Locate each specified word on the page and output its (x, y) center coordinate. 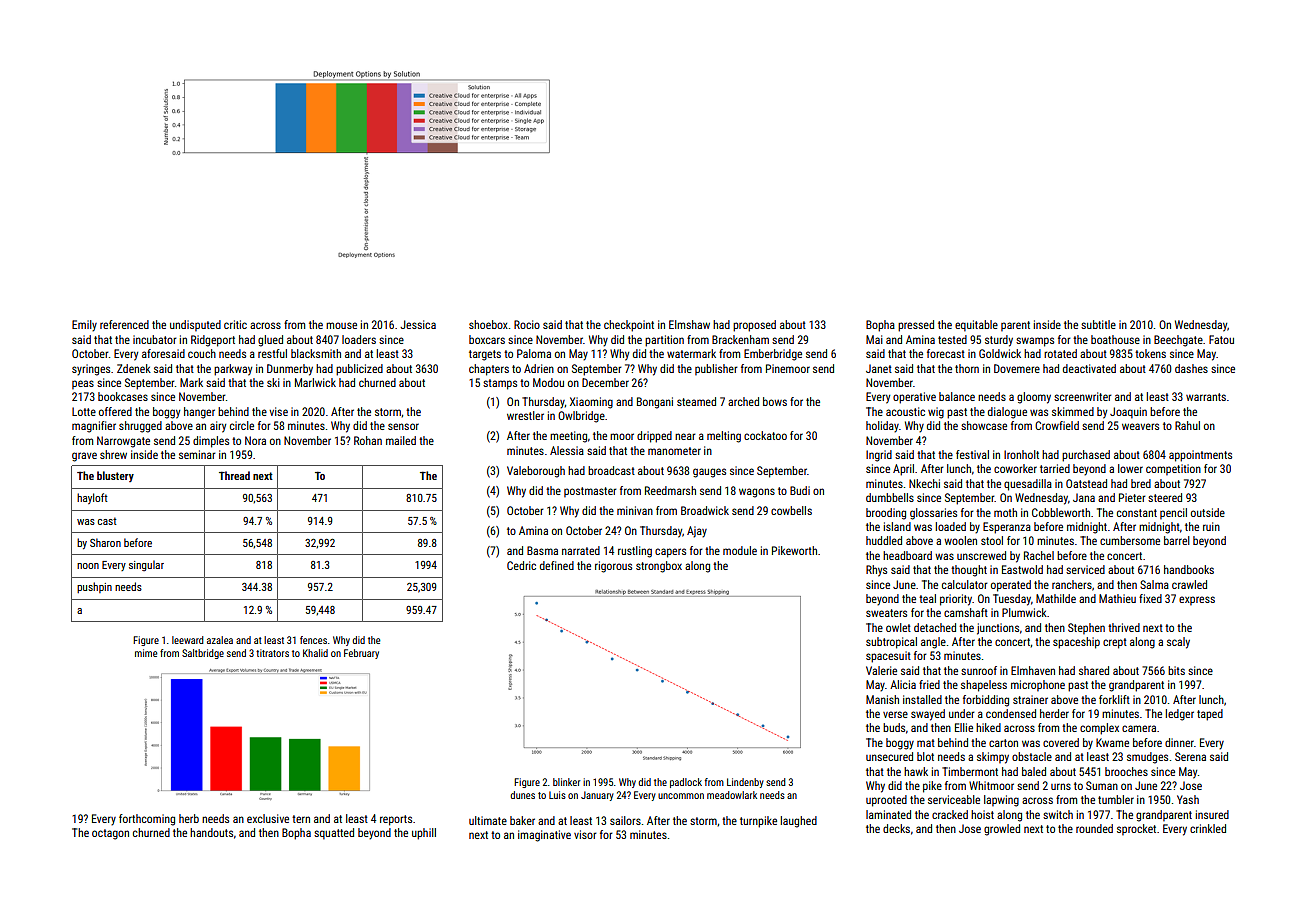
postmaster (590, 492)
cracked (950, 814)
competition (1173, 469)
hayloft (92, 498)
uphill (424, 834)
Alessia (567, 450)
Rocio (527, 324)
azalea (220, 640)
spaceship (1076, 643)
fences (313, 640)
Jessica (418, 324)
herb (189, 818)
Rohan (368, 440)
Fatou (1221, 339)
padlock (686, 783)
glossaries (933, 514)
